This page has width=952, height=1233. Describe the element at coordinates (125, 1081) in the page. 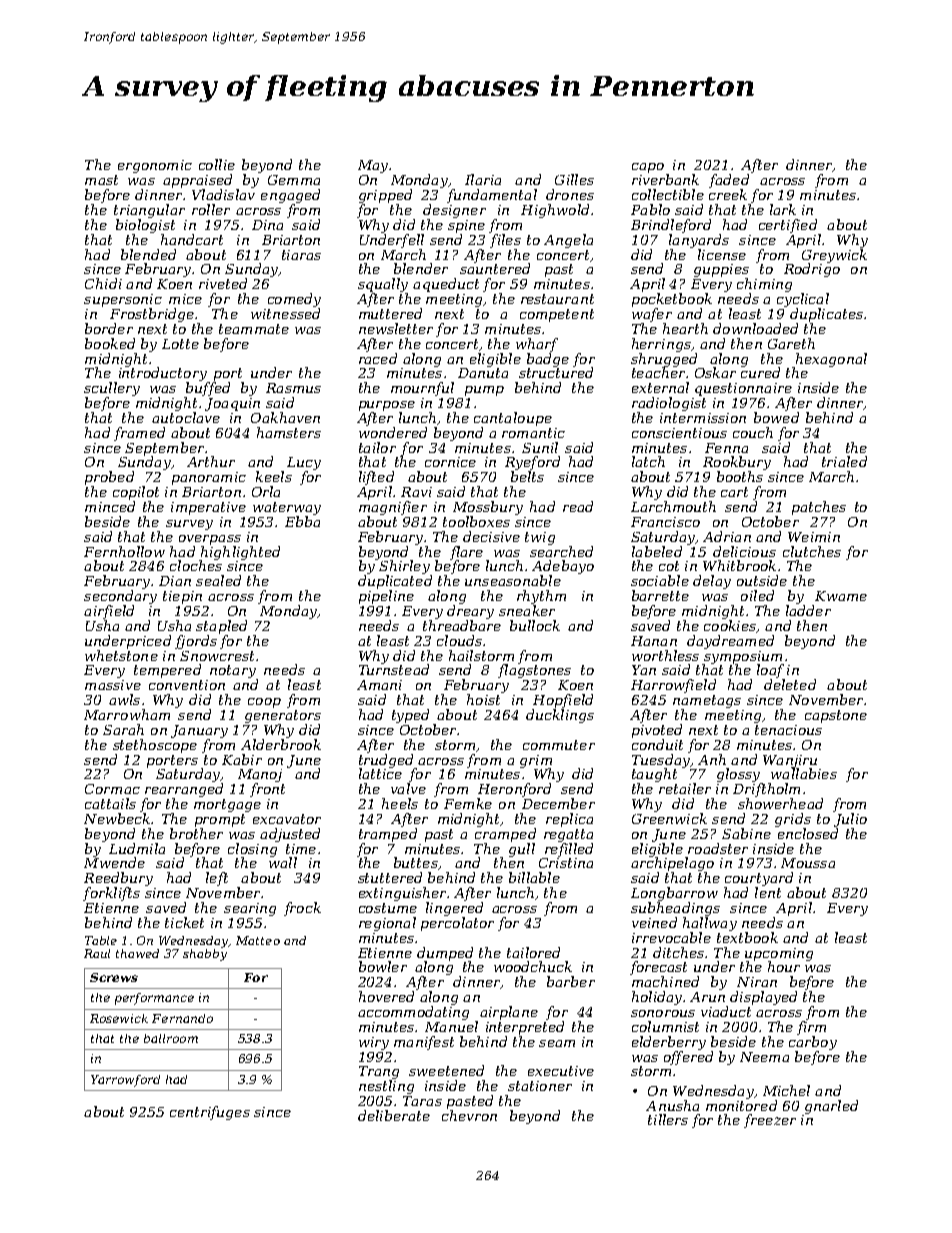

I see `Yarrowford` at that location.
